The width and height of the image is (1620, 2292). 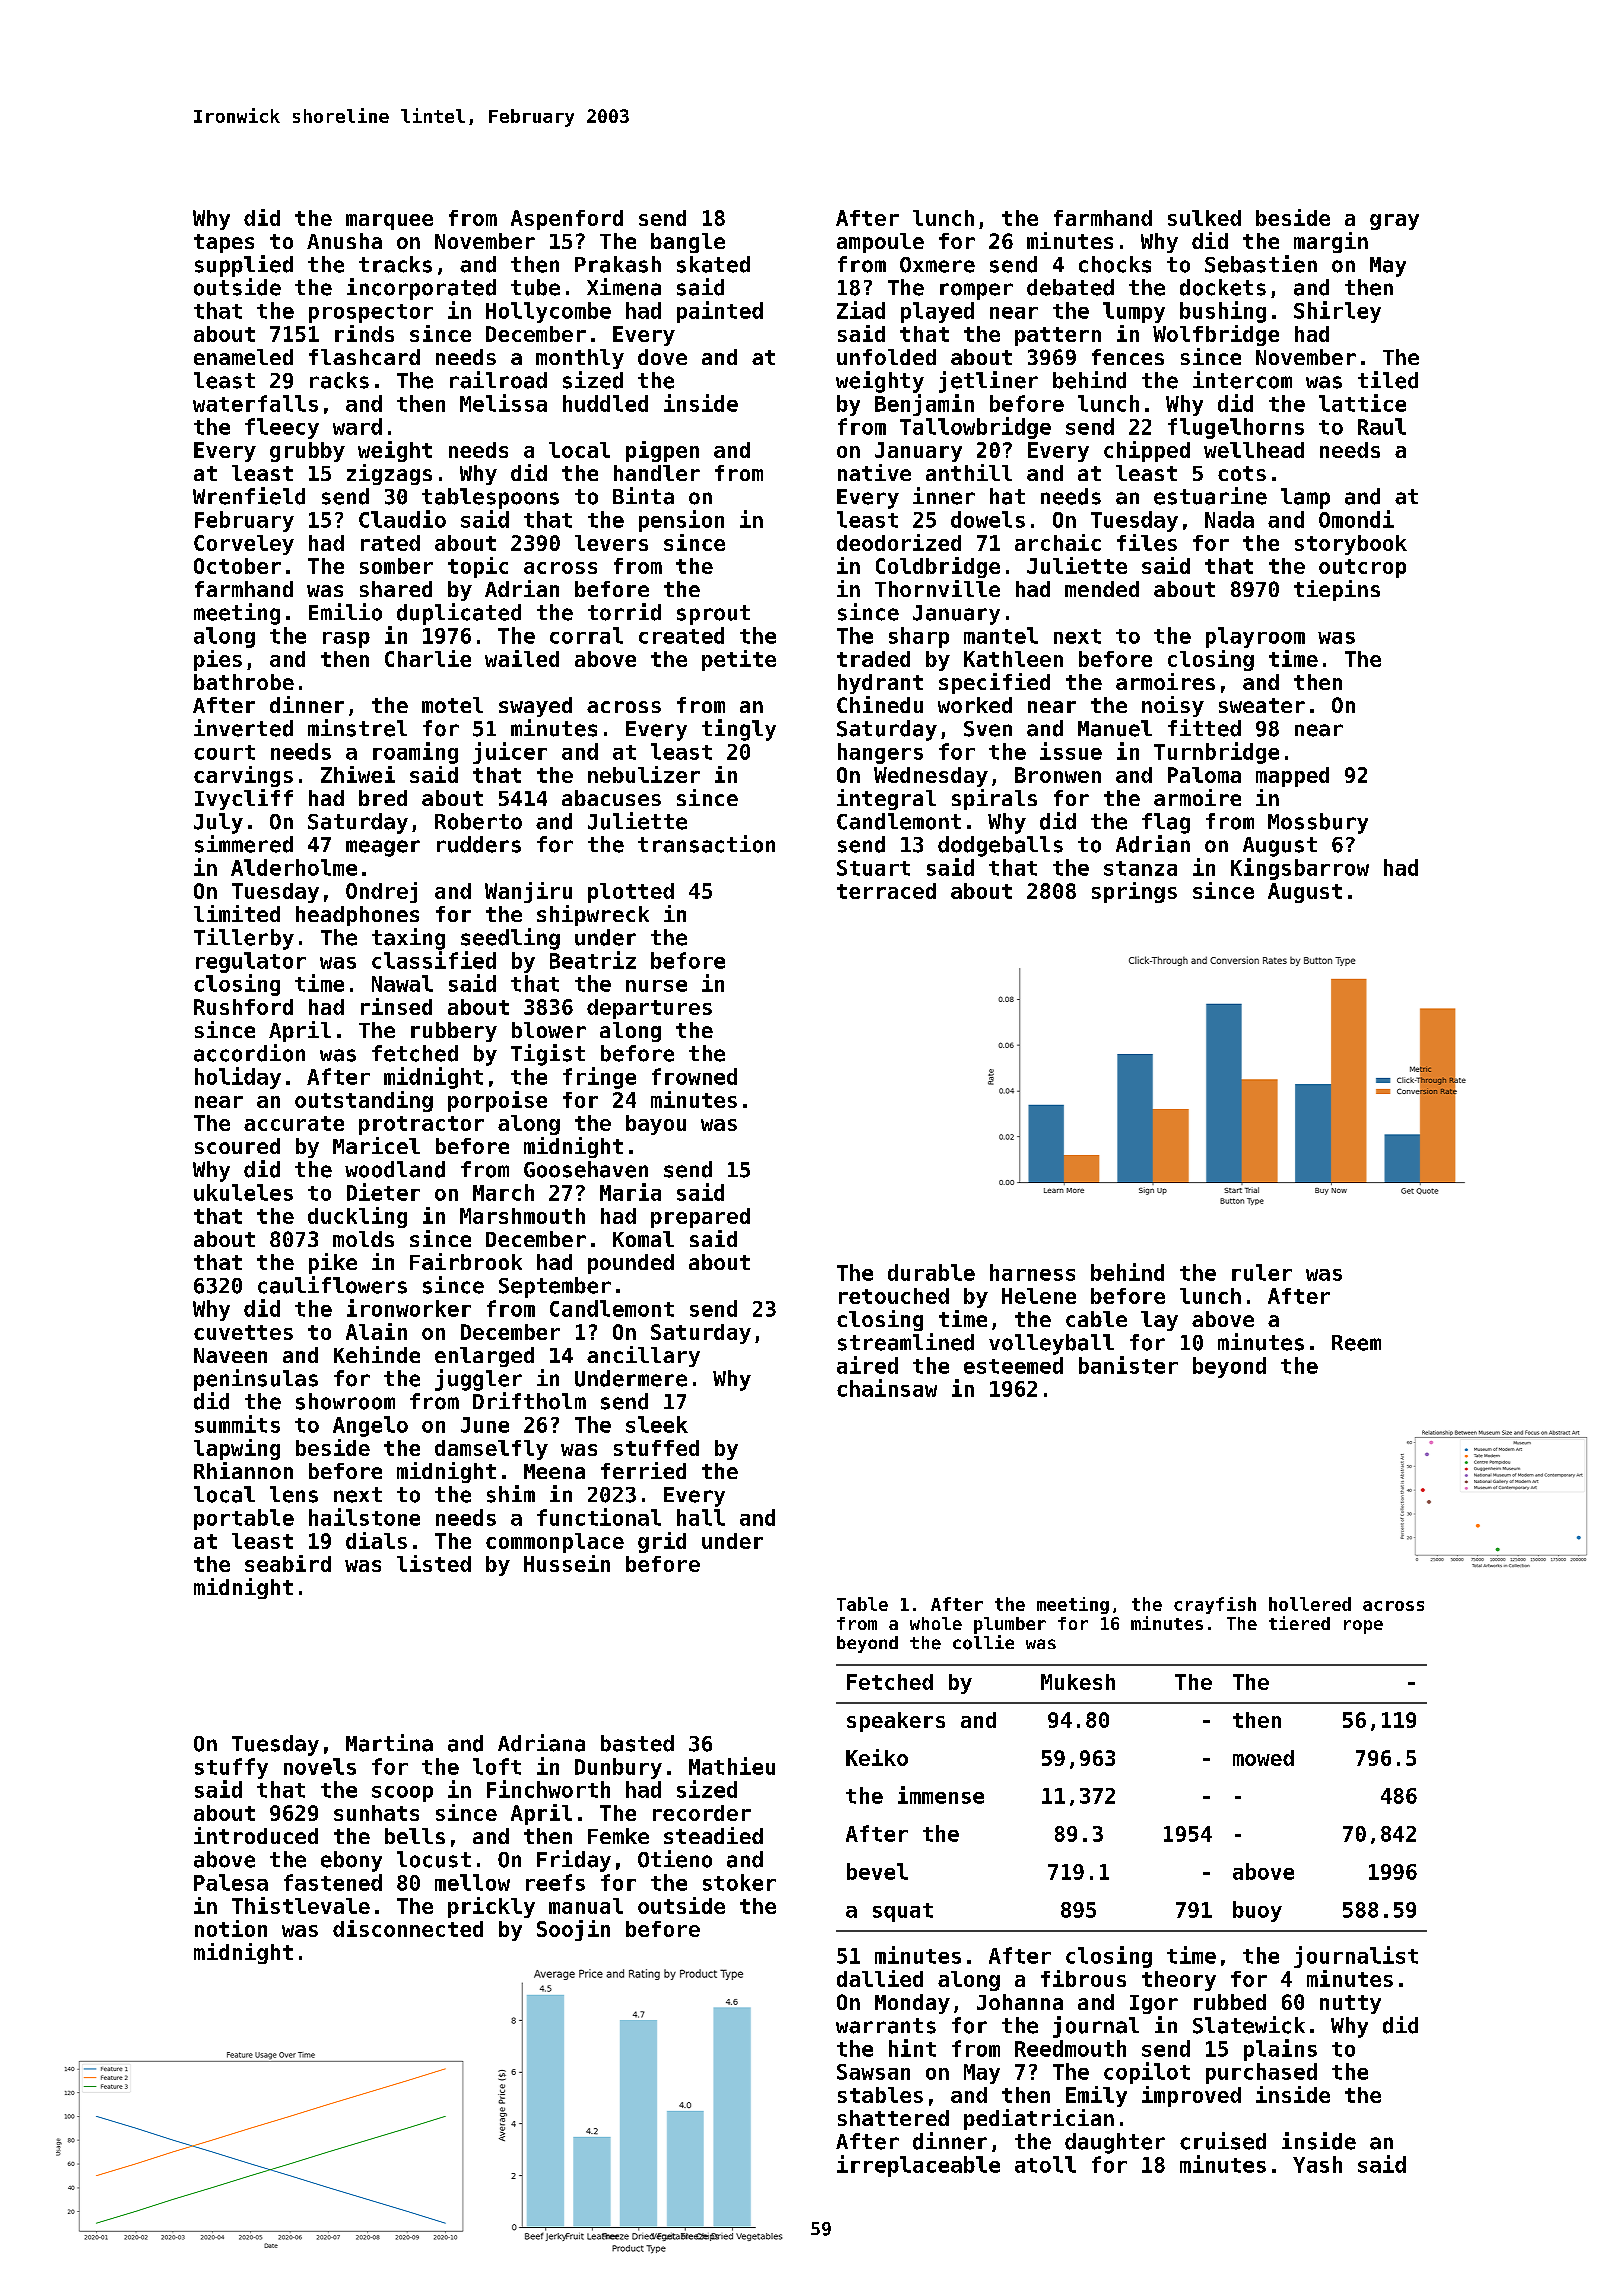 I want to click on loft, so click(x=497, y=1766).
